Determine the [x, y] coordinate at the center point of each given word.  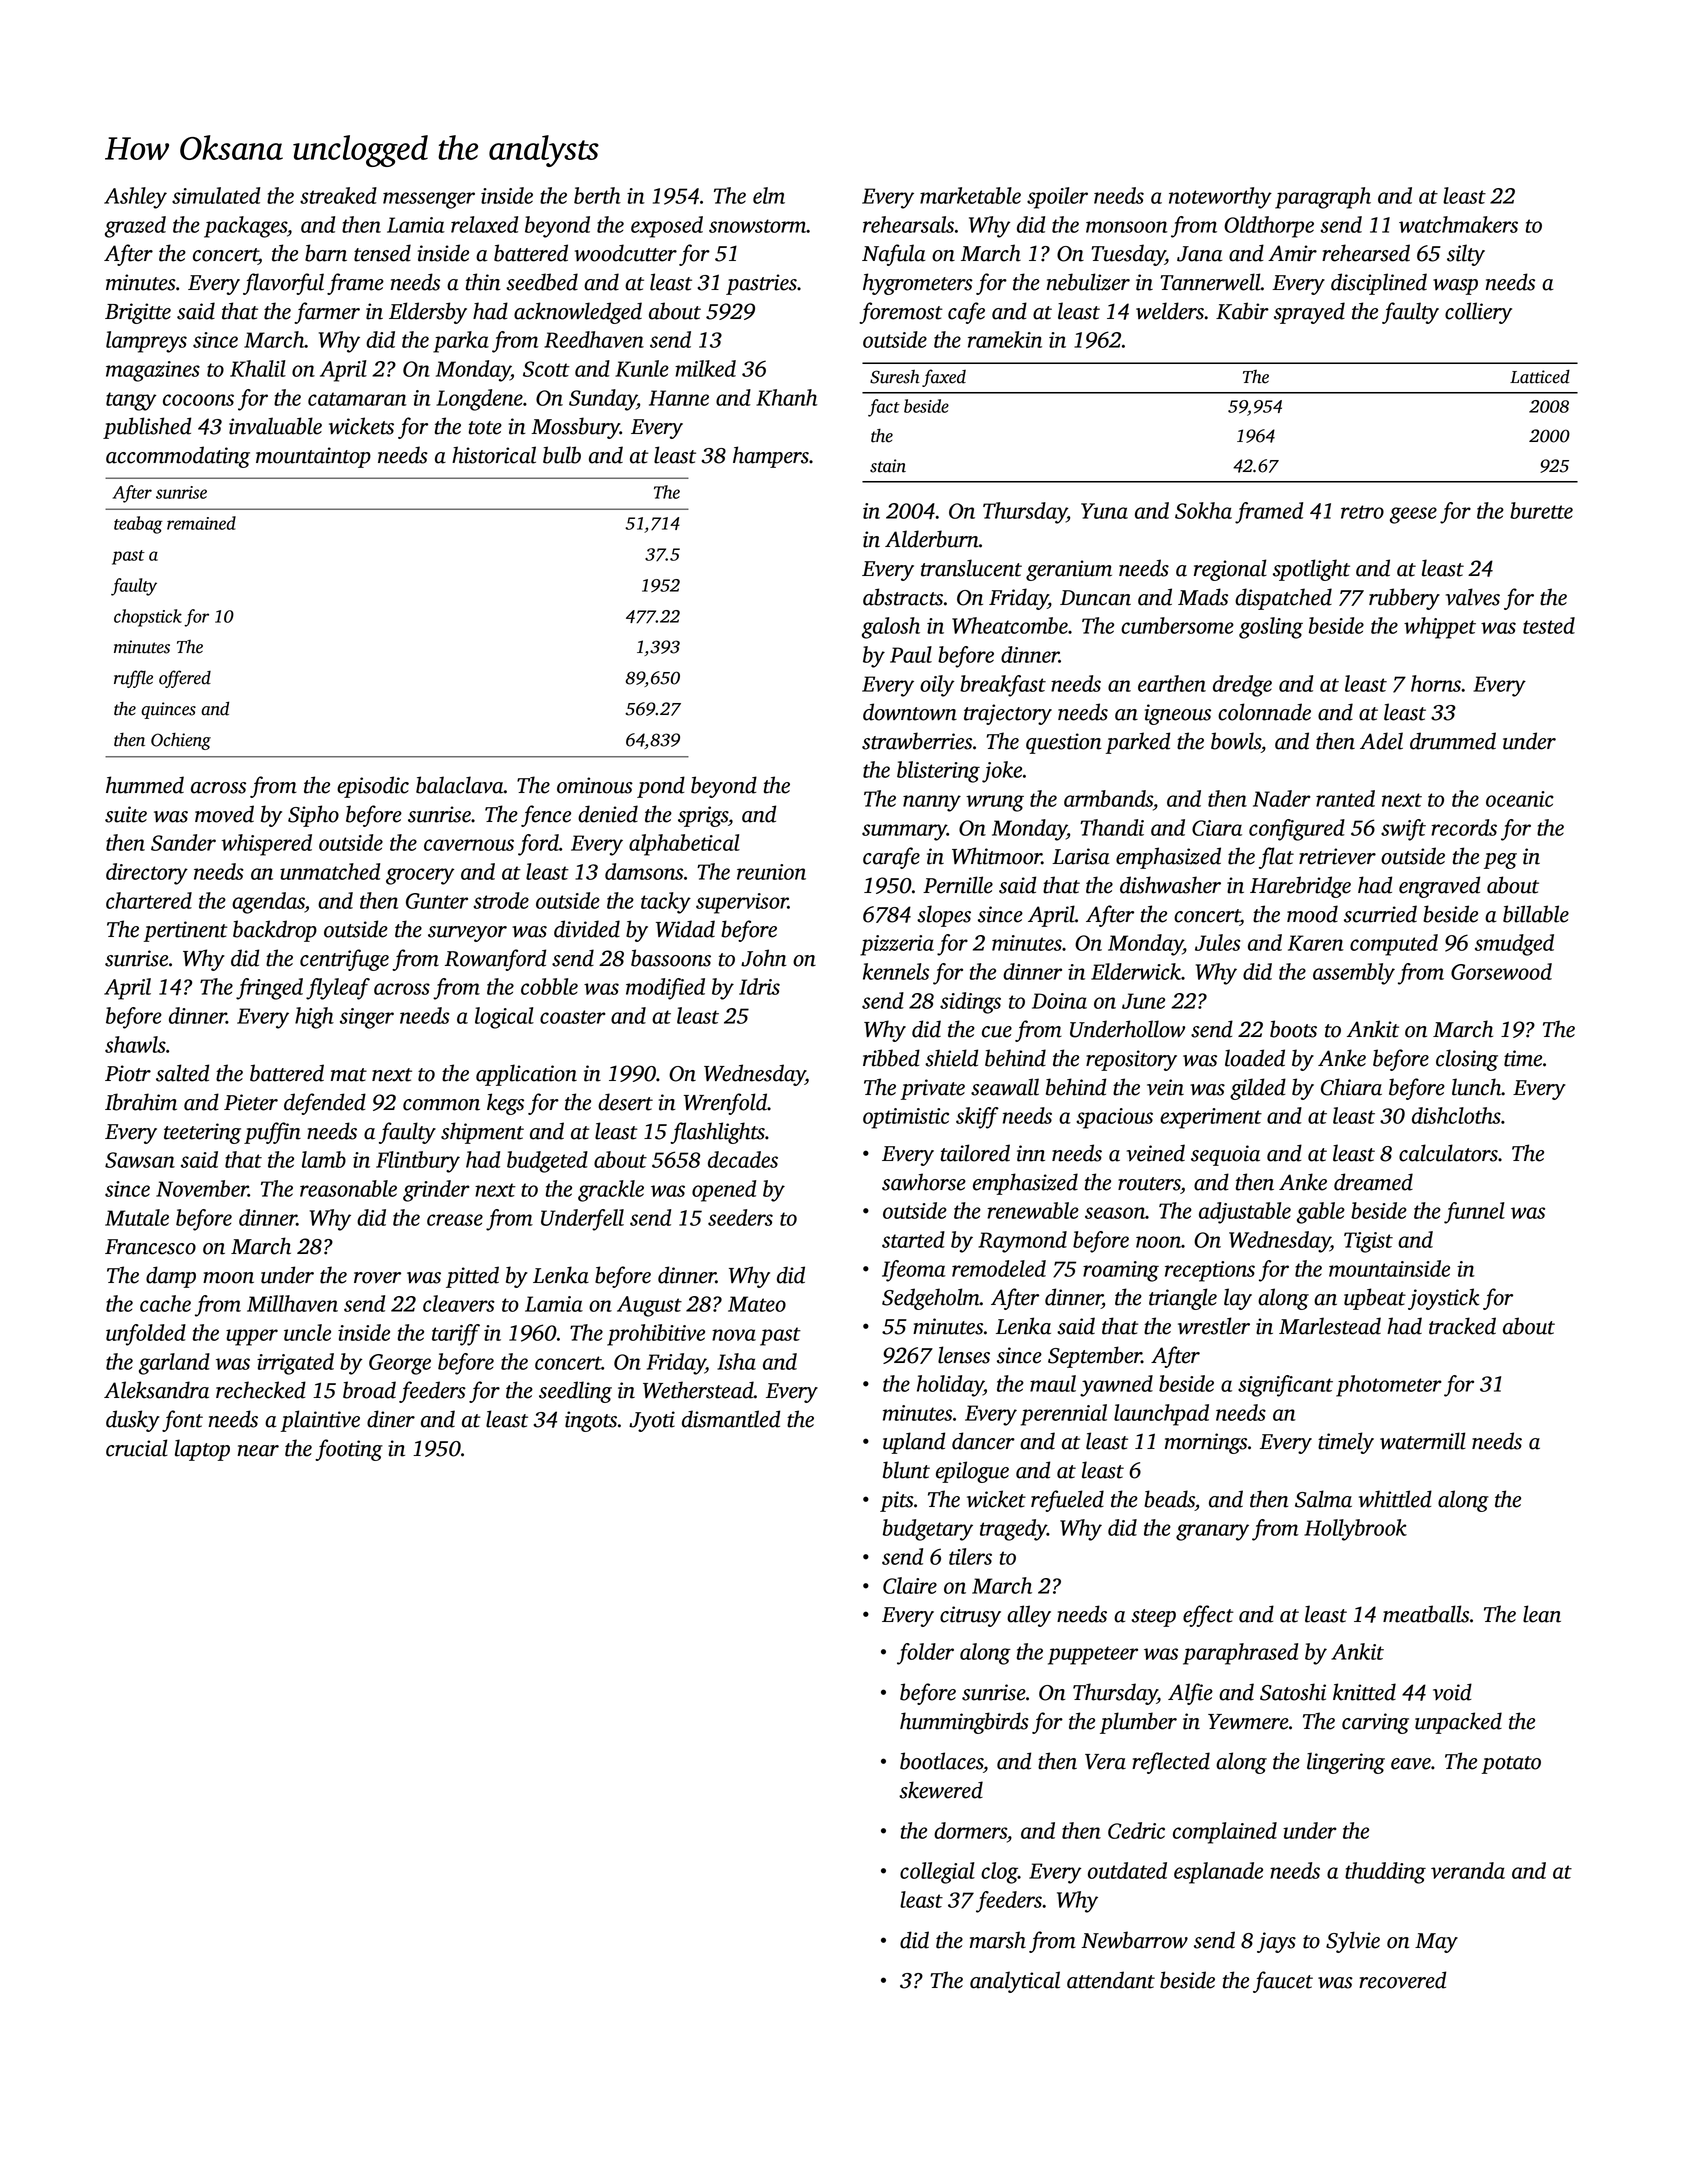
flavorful [283, 284]
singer [367, 1018]
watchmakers [1458, 224]
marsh [998, 1940]
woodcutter [626, 253]
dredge [1242, 686]
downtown [910, 712]
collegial [937, 1873]
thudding [1385, 1873]
